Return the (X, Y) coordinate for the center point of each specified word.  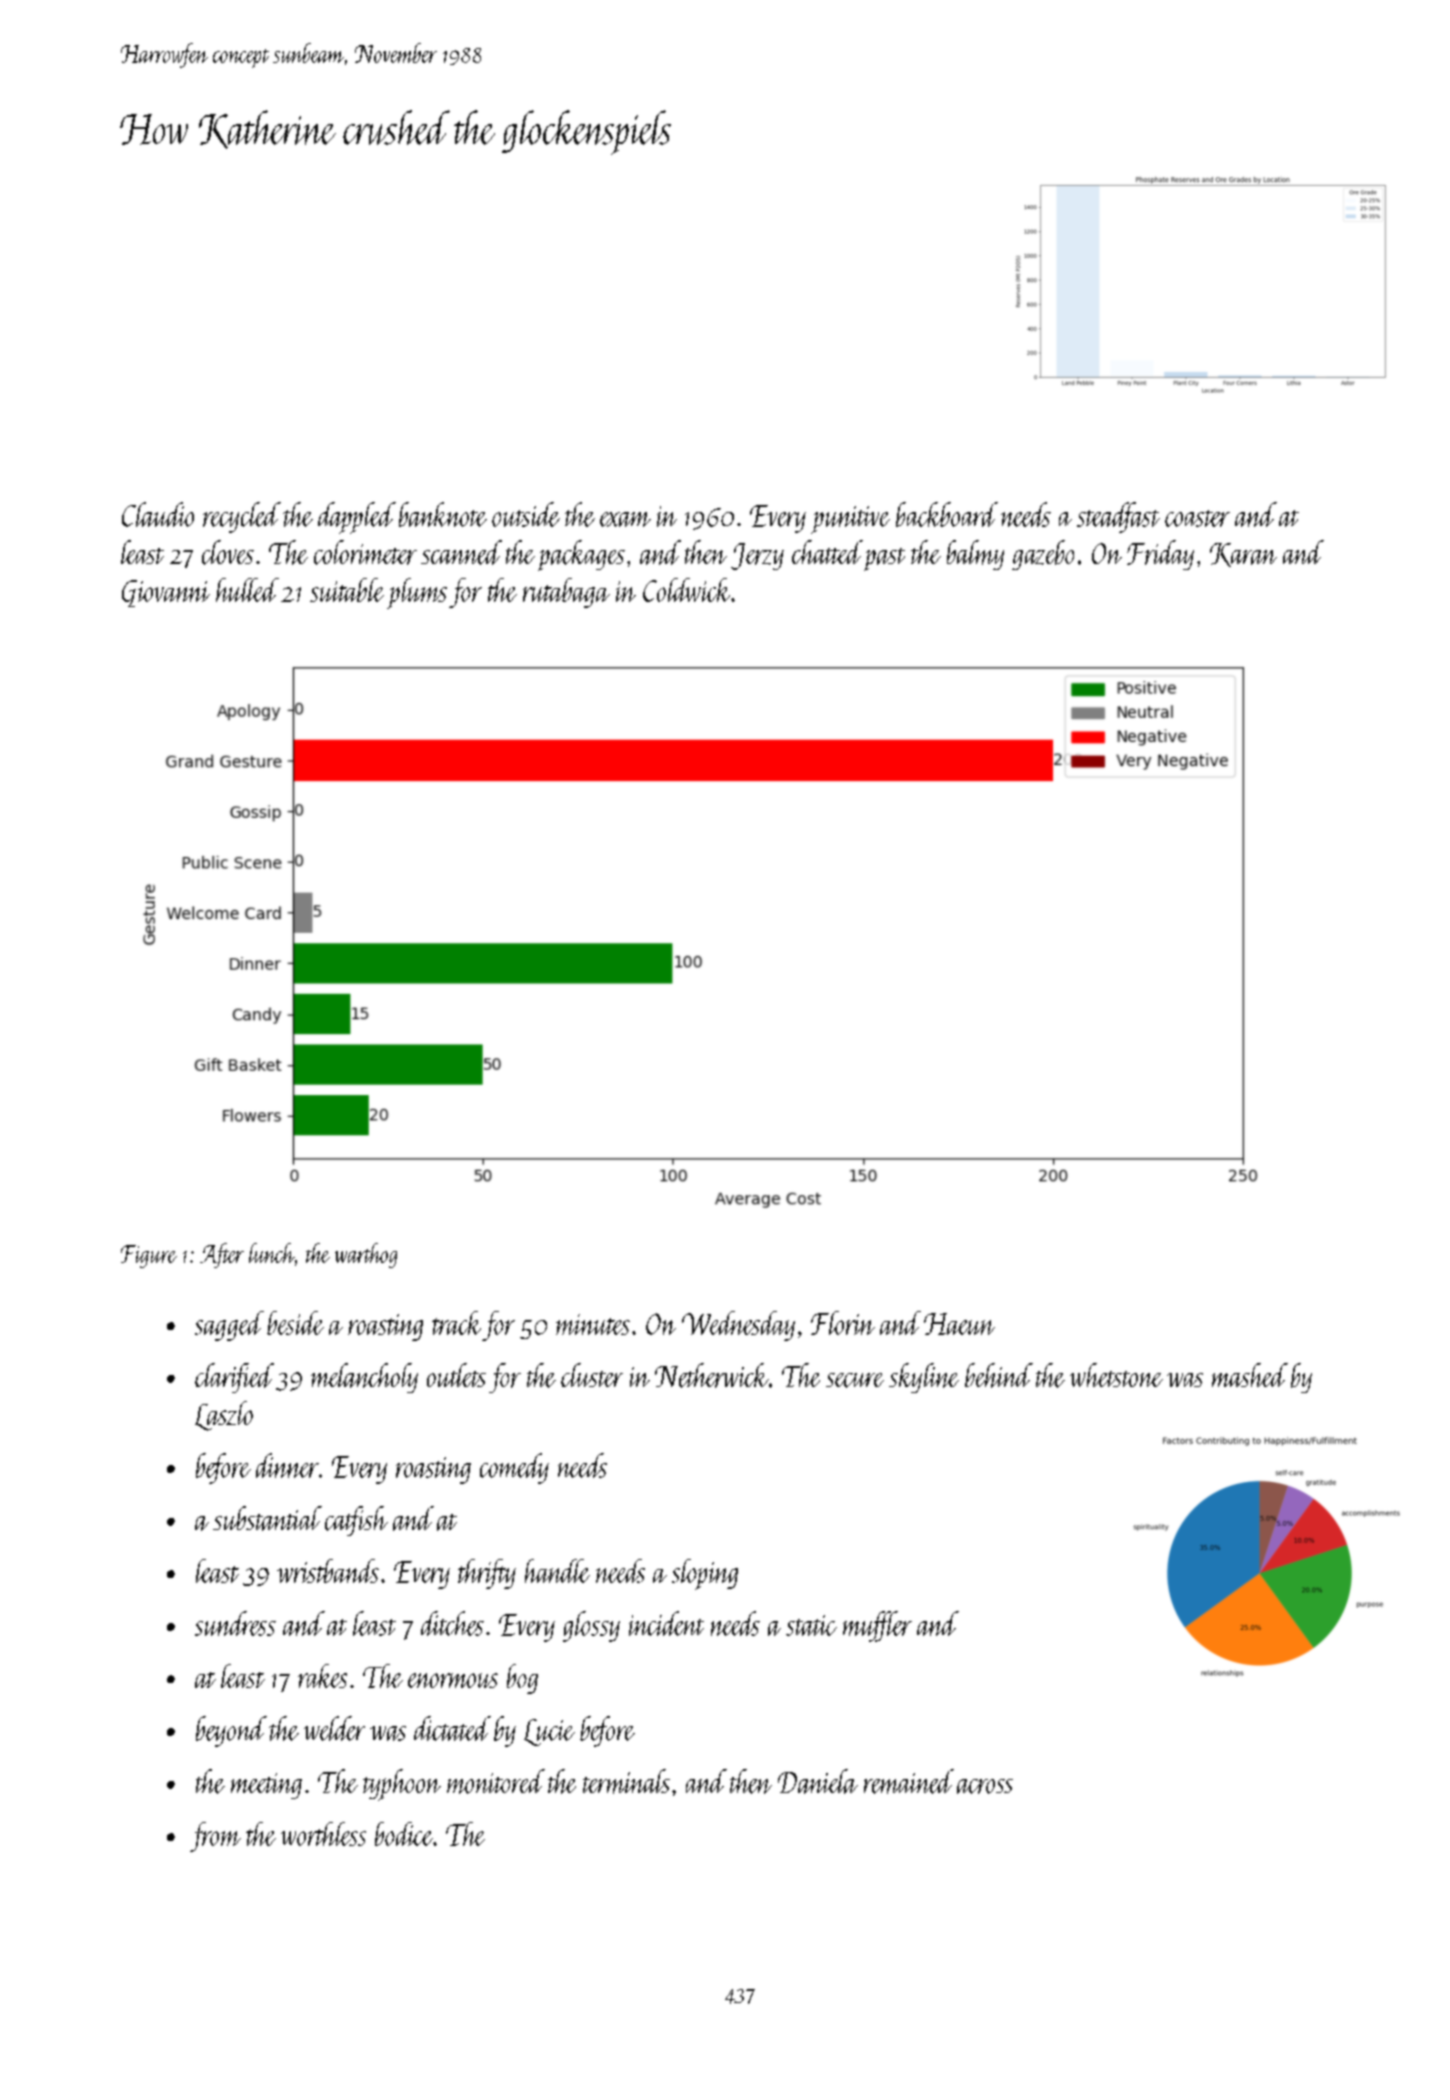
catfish (356, 1521)
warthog (366, 1255)
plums (417, 593)
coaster (1197, 518)
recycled (242, 517)
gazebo (1043, 555)
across (985, 1786)
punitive (850, 520)
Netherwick (712, 1375)
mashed (1250, 1375)
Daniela (818, 1781)
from (215, 1837)
